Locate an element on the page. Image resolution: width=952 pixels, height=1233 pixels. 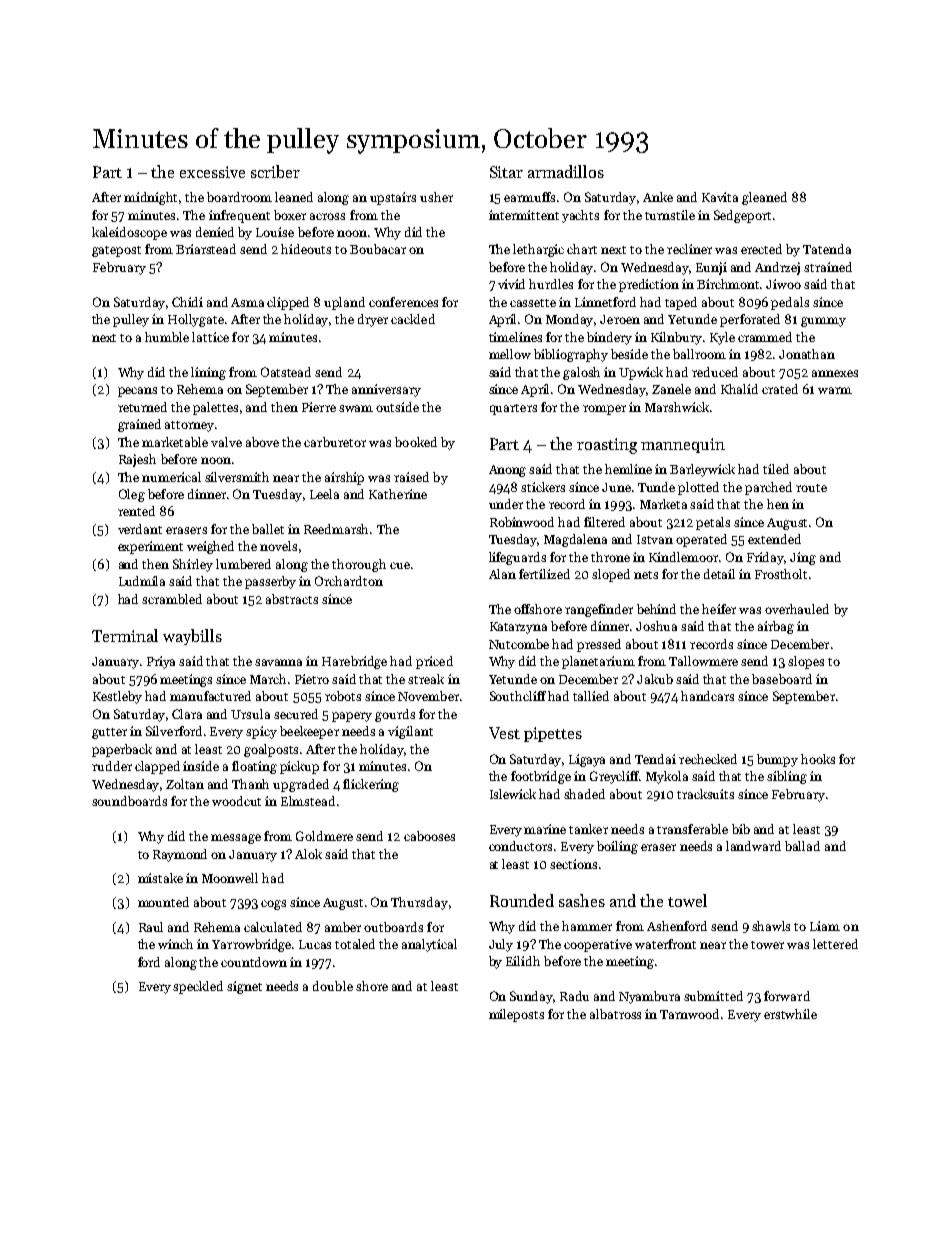
passerby is located at coordinates (270, 582).
